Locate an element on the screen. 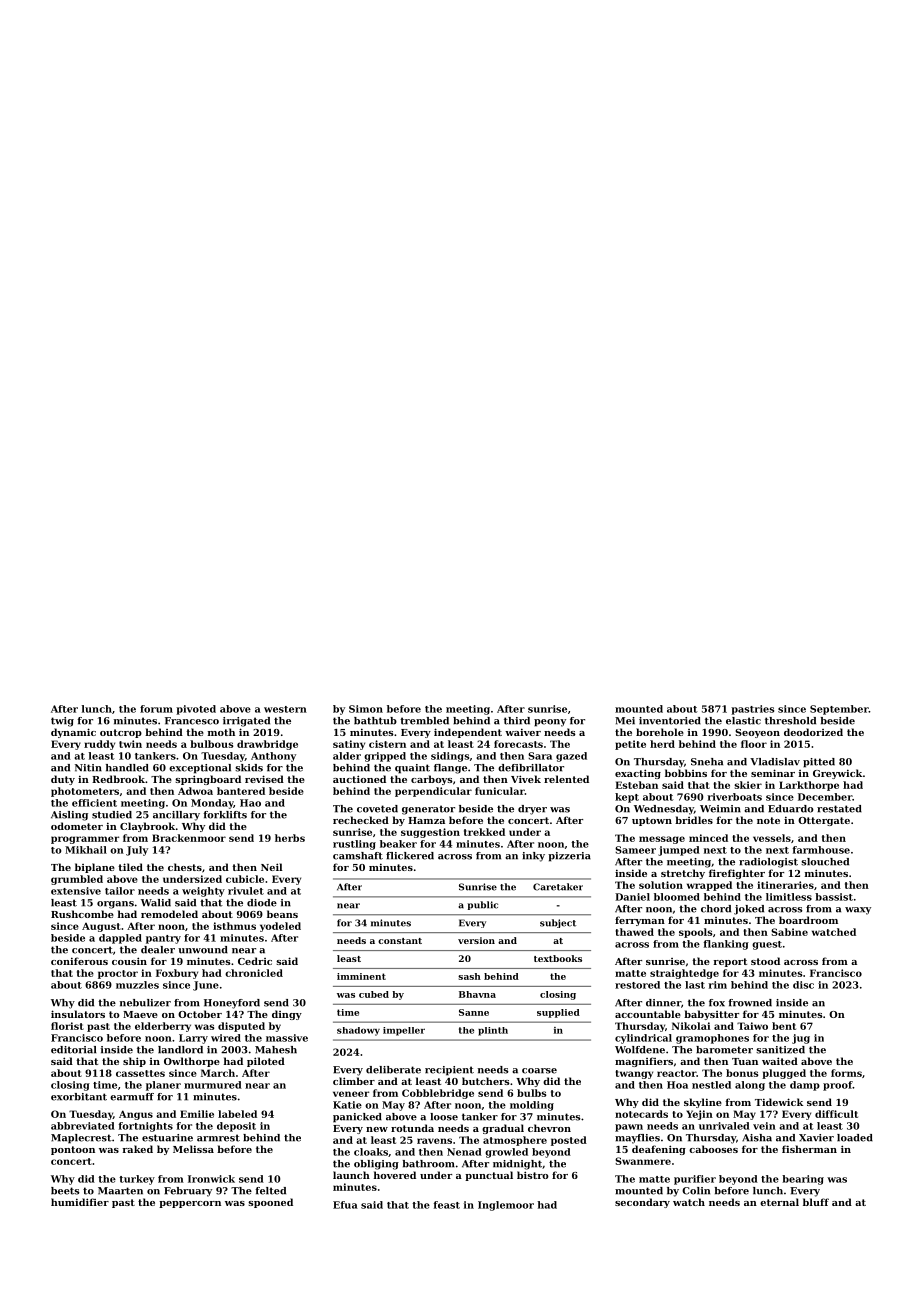 The width and height of the screenshot is (924, 1308). Ironwick is located at coordinates (211, 1179).
